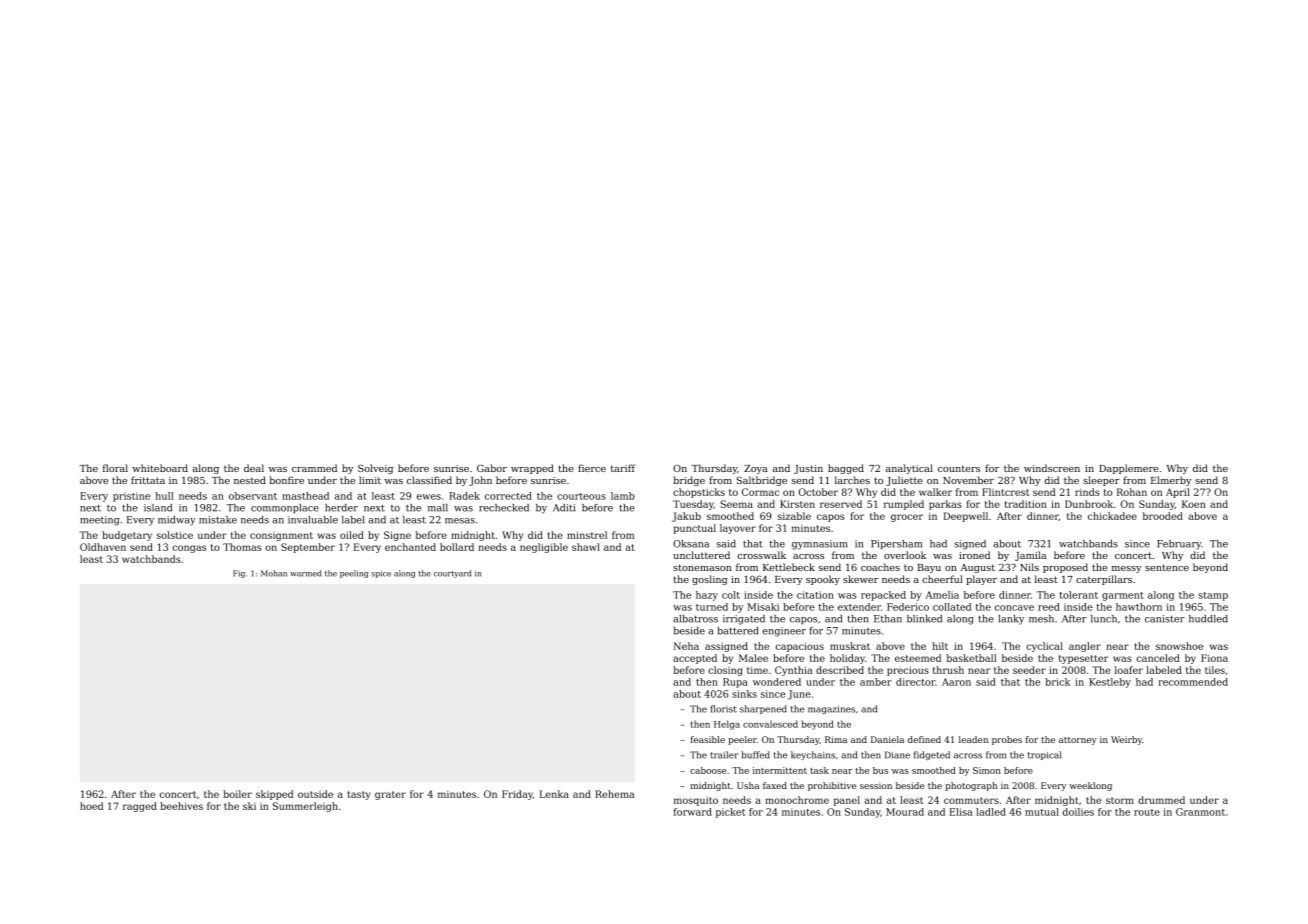  What do you see at coordinates (1078, 741) in the screenshot?
I see `attorney` at bounding box center [1078, 741].
